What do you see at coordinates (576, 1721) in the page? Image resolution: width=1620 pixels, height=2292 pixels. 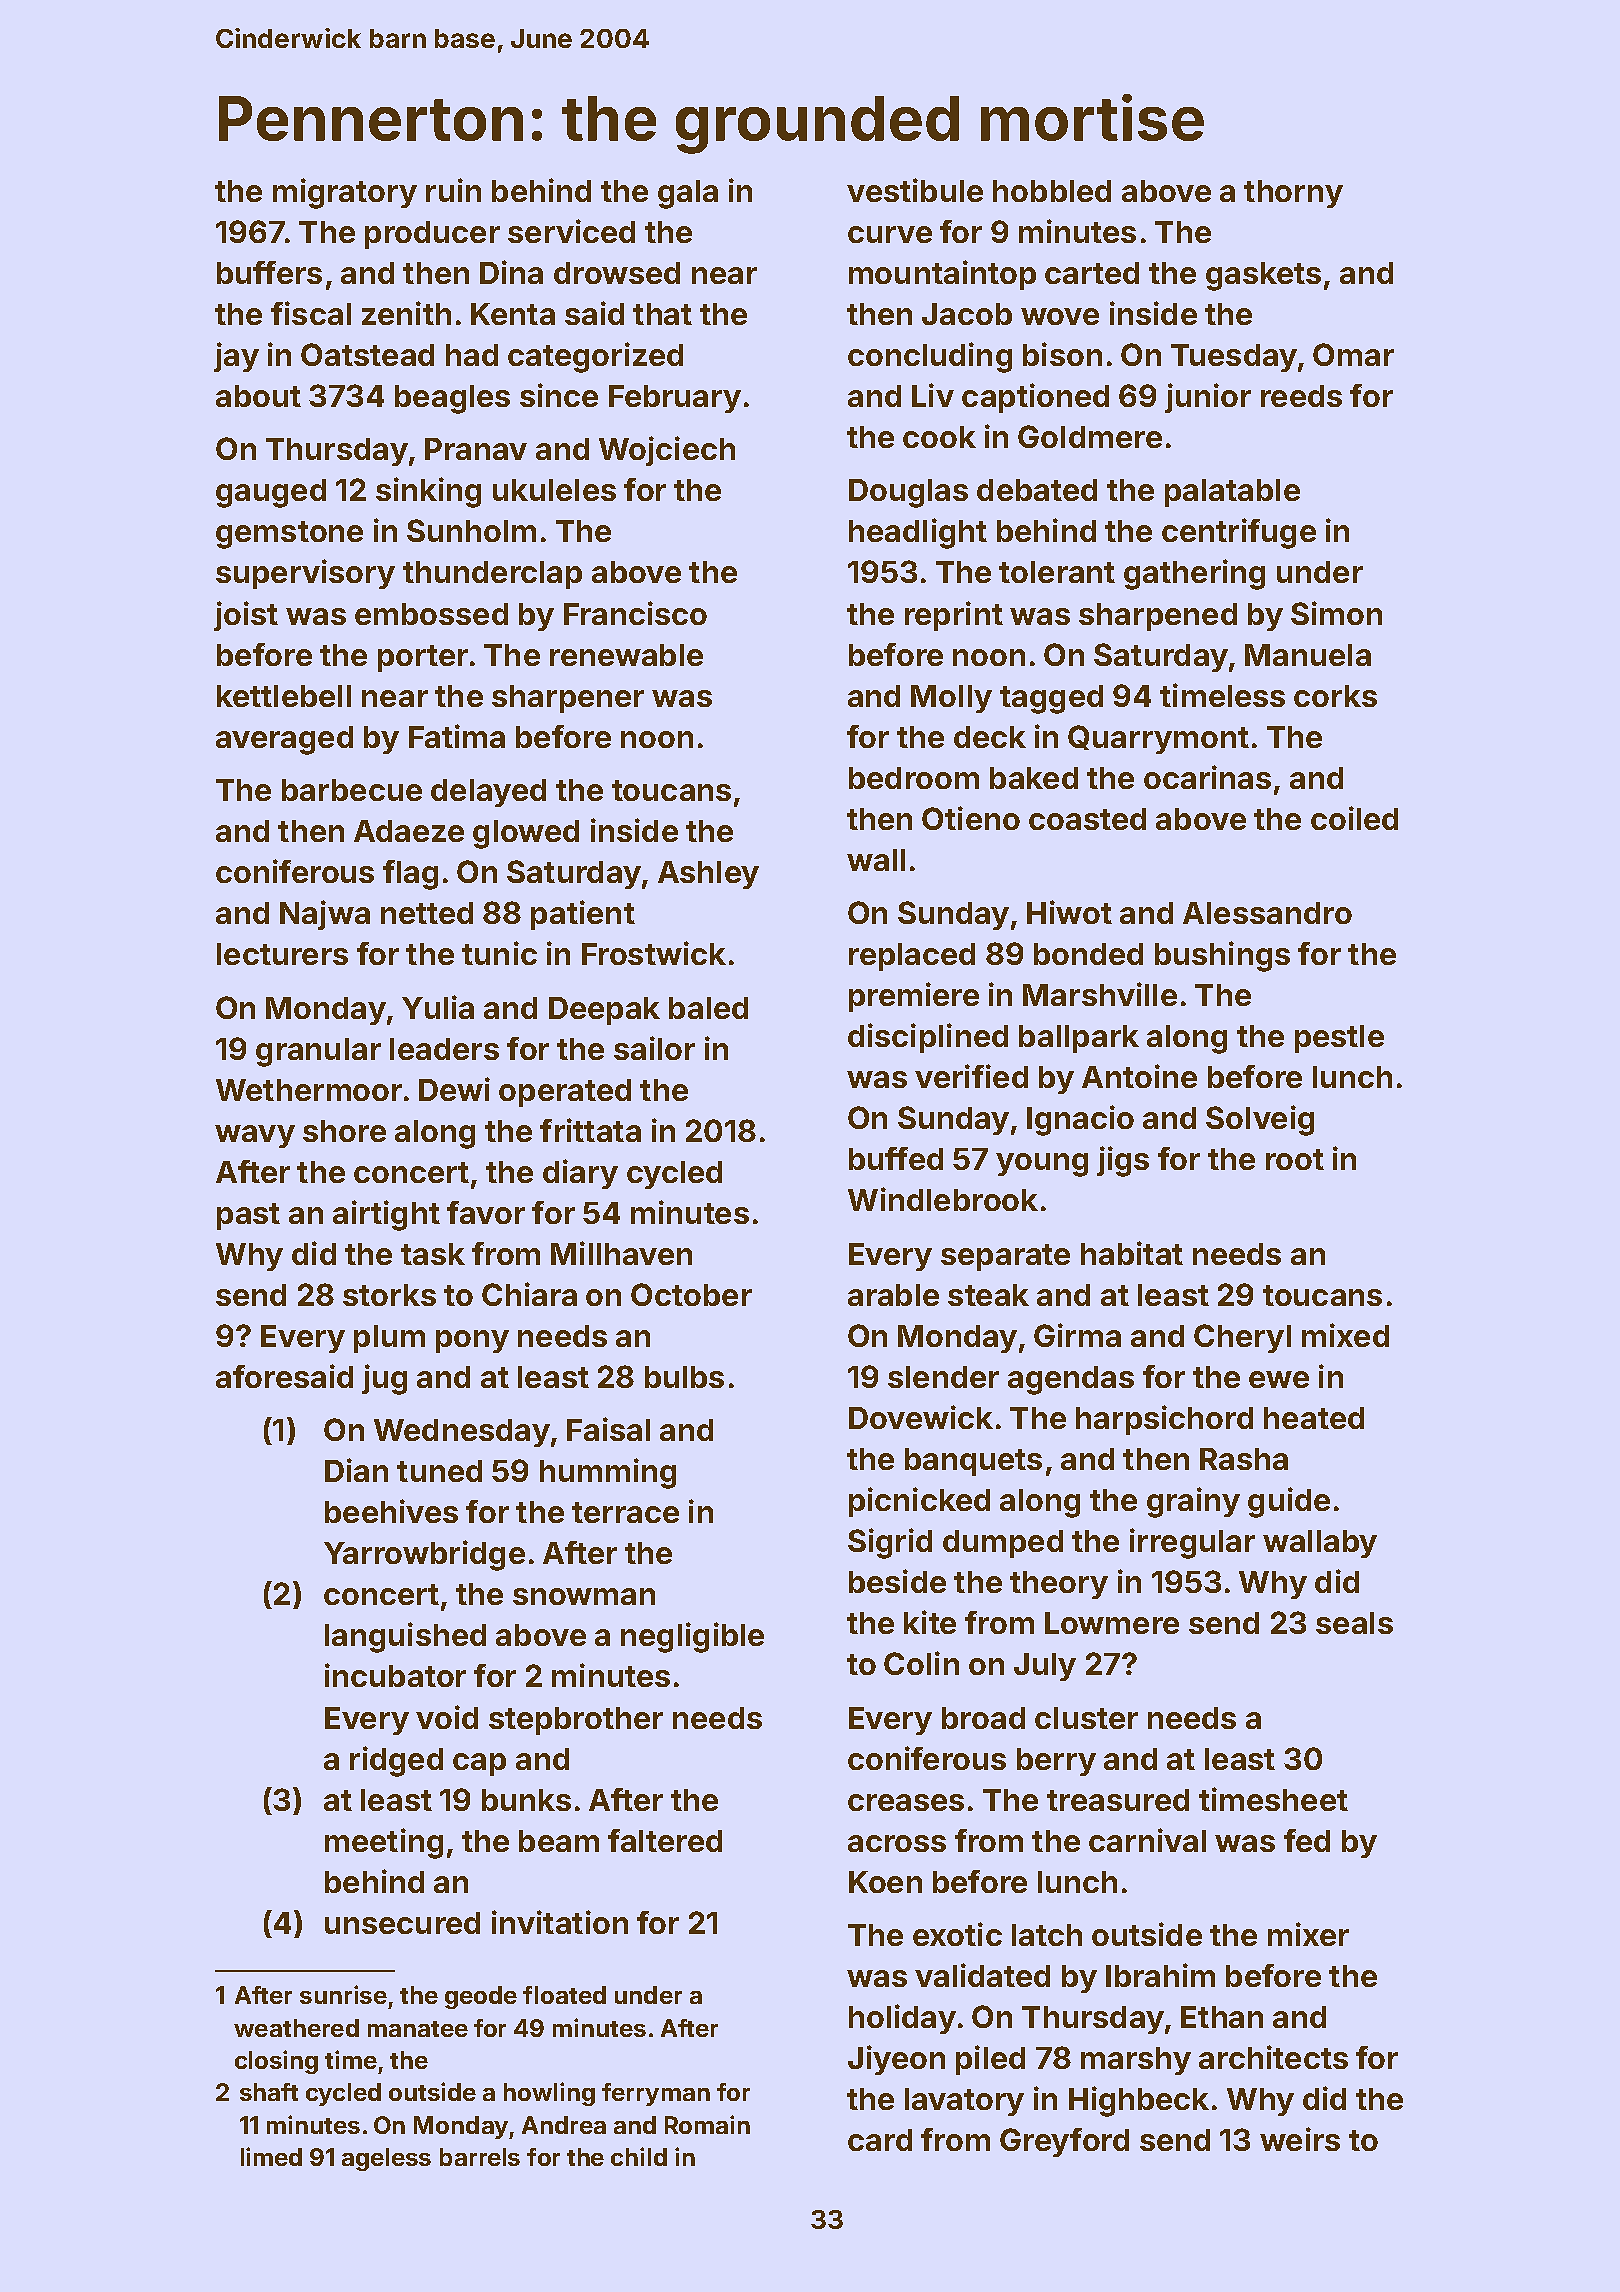 I see `stepbrother` at bounding box center [576, 1721].
